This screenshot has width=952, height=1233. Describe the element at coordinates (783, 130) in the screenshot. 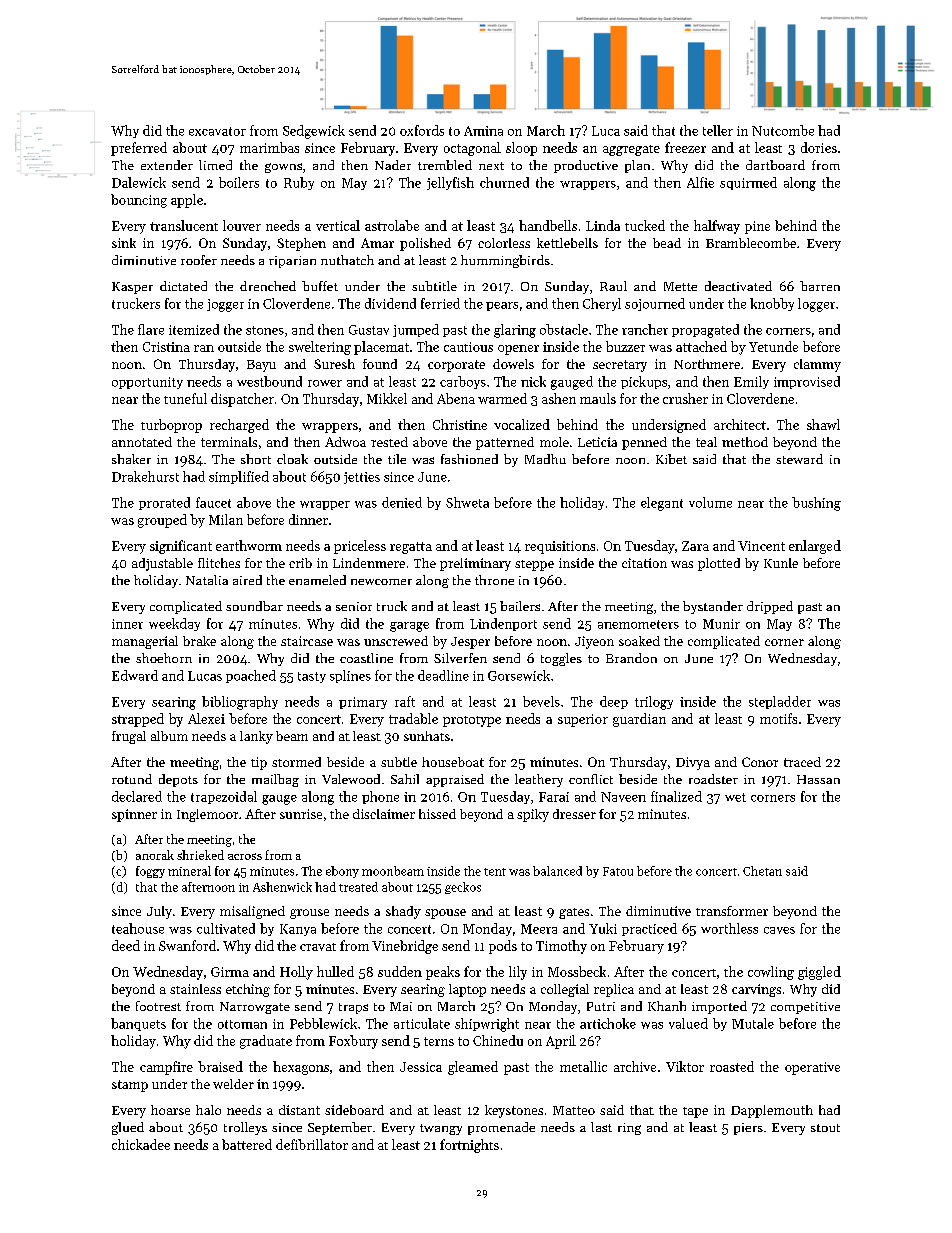

I see `Nutcombe` at that location.
